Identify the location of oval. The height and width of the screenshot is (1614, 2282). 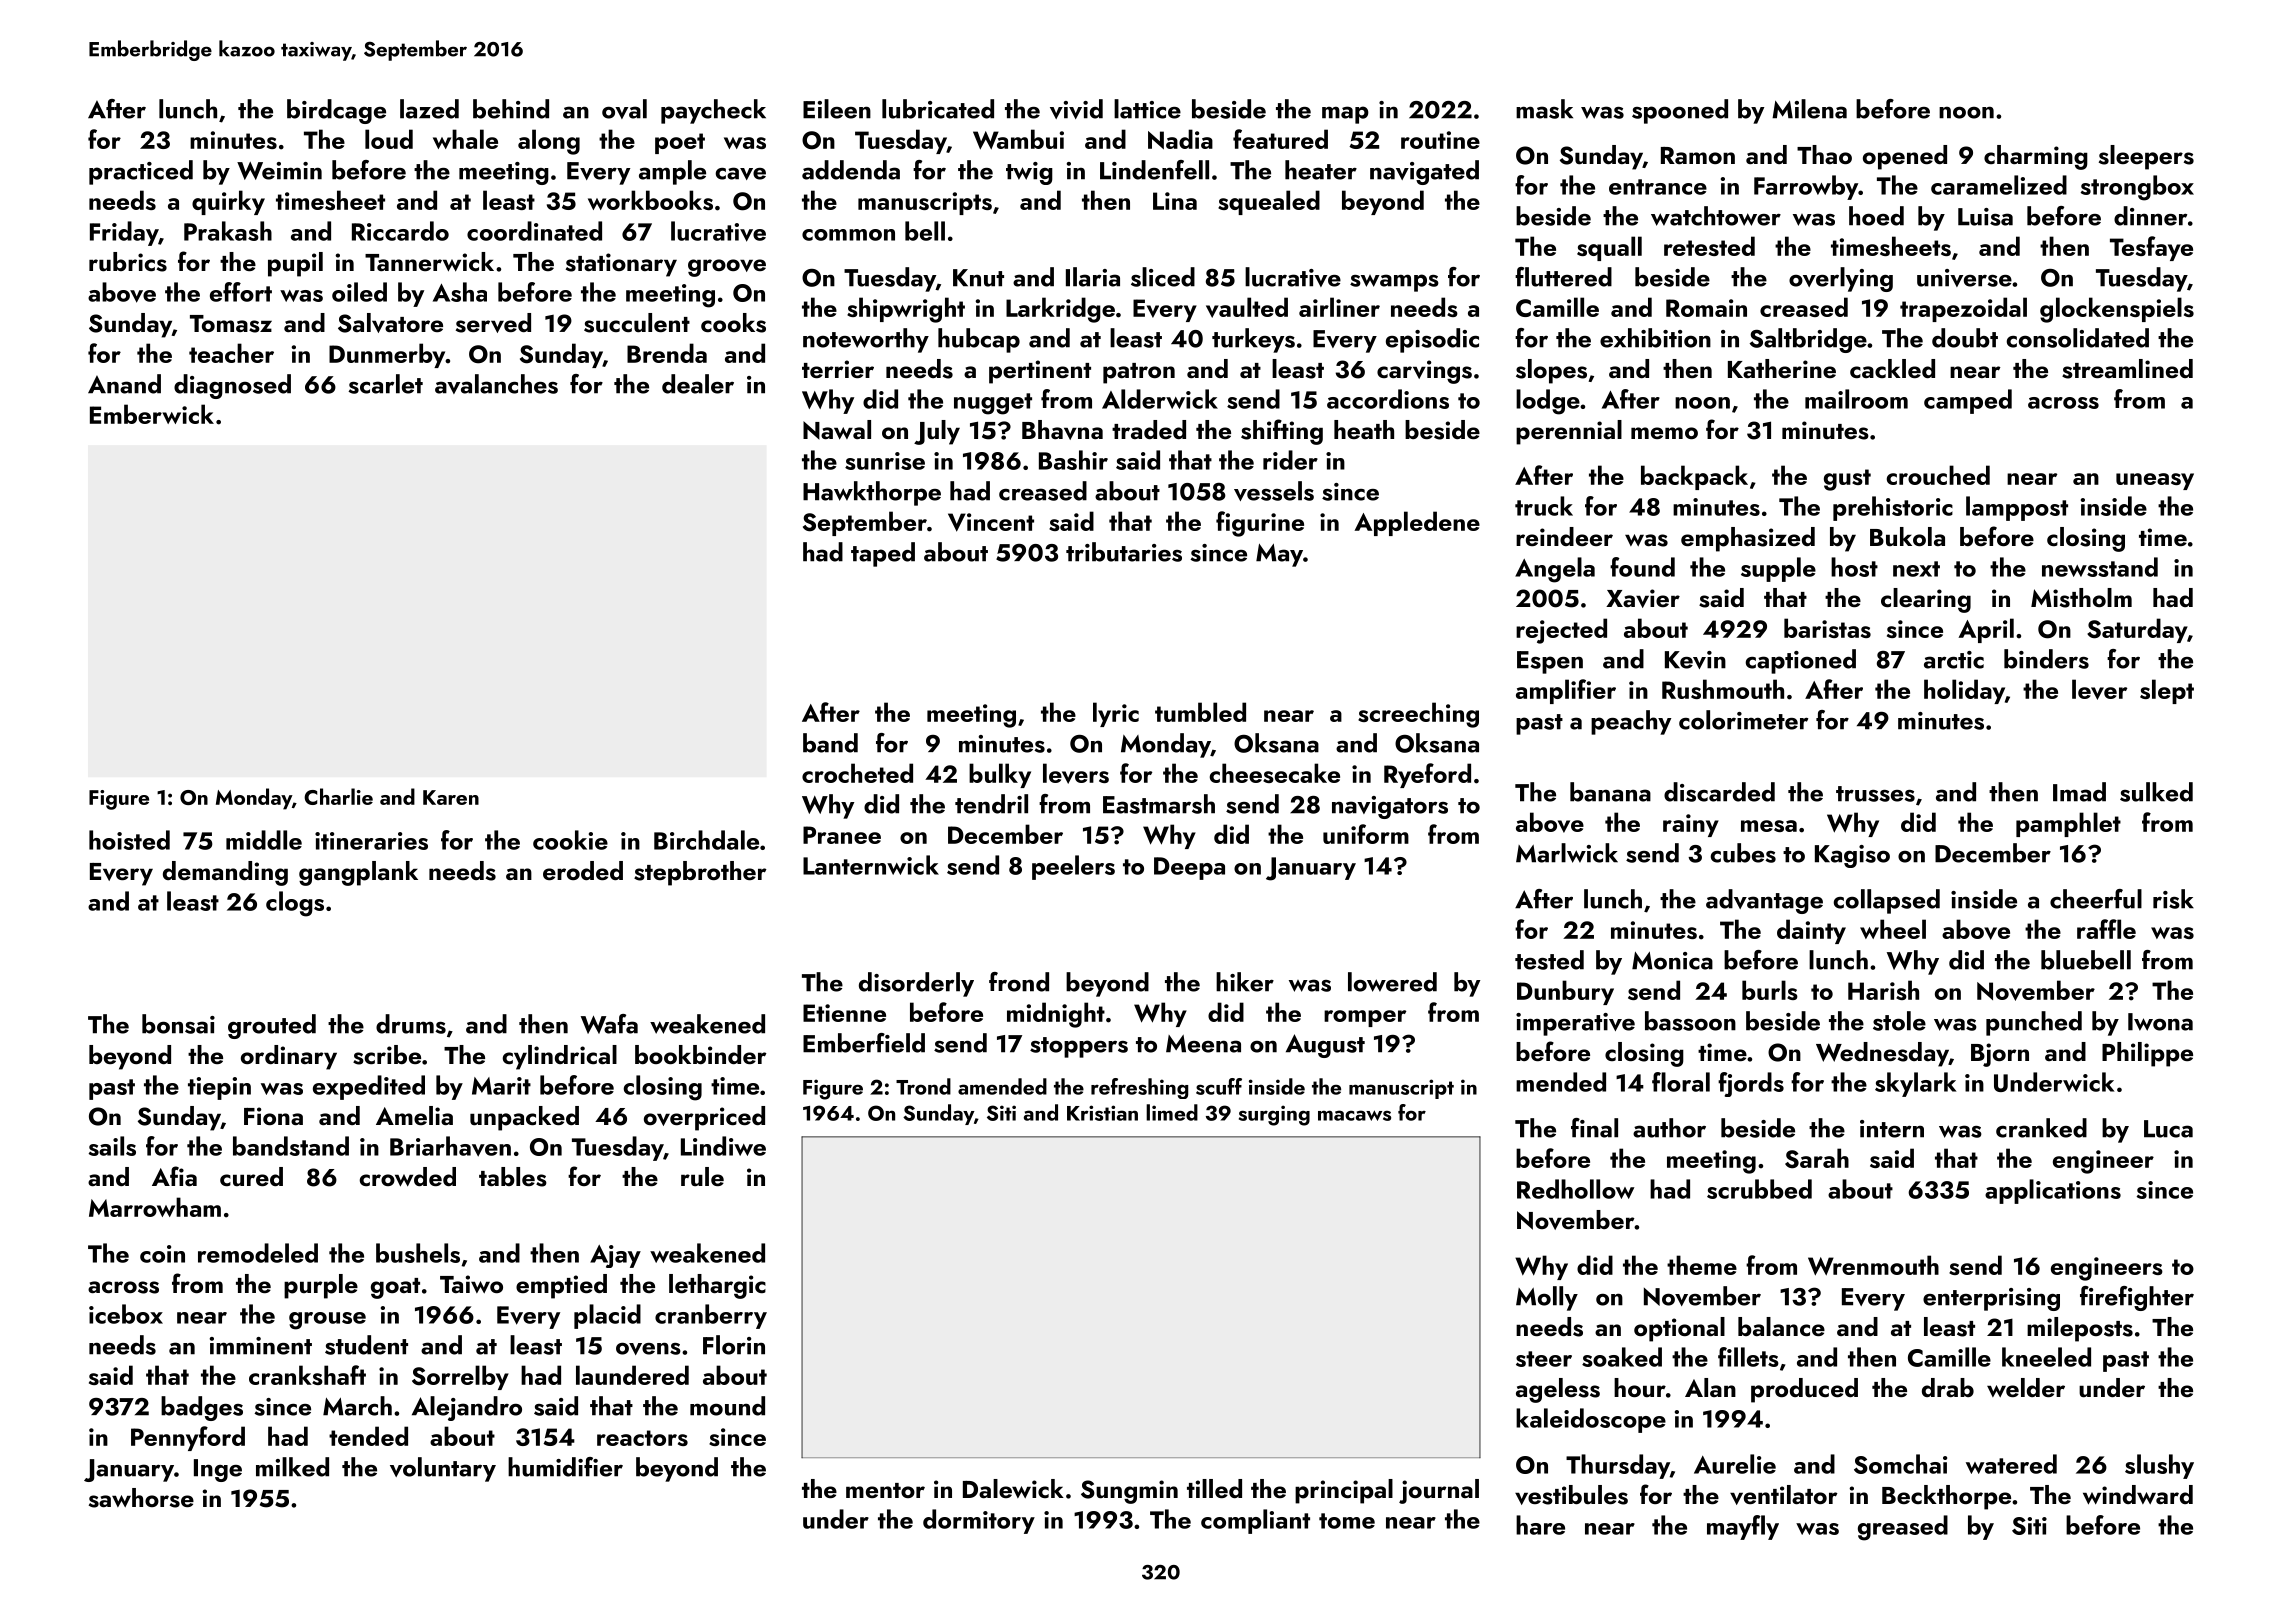
(624, 109).
